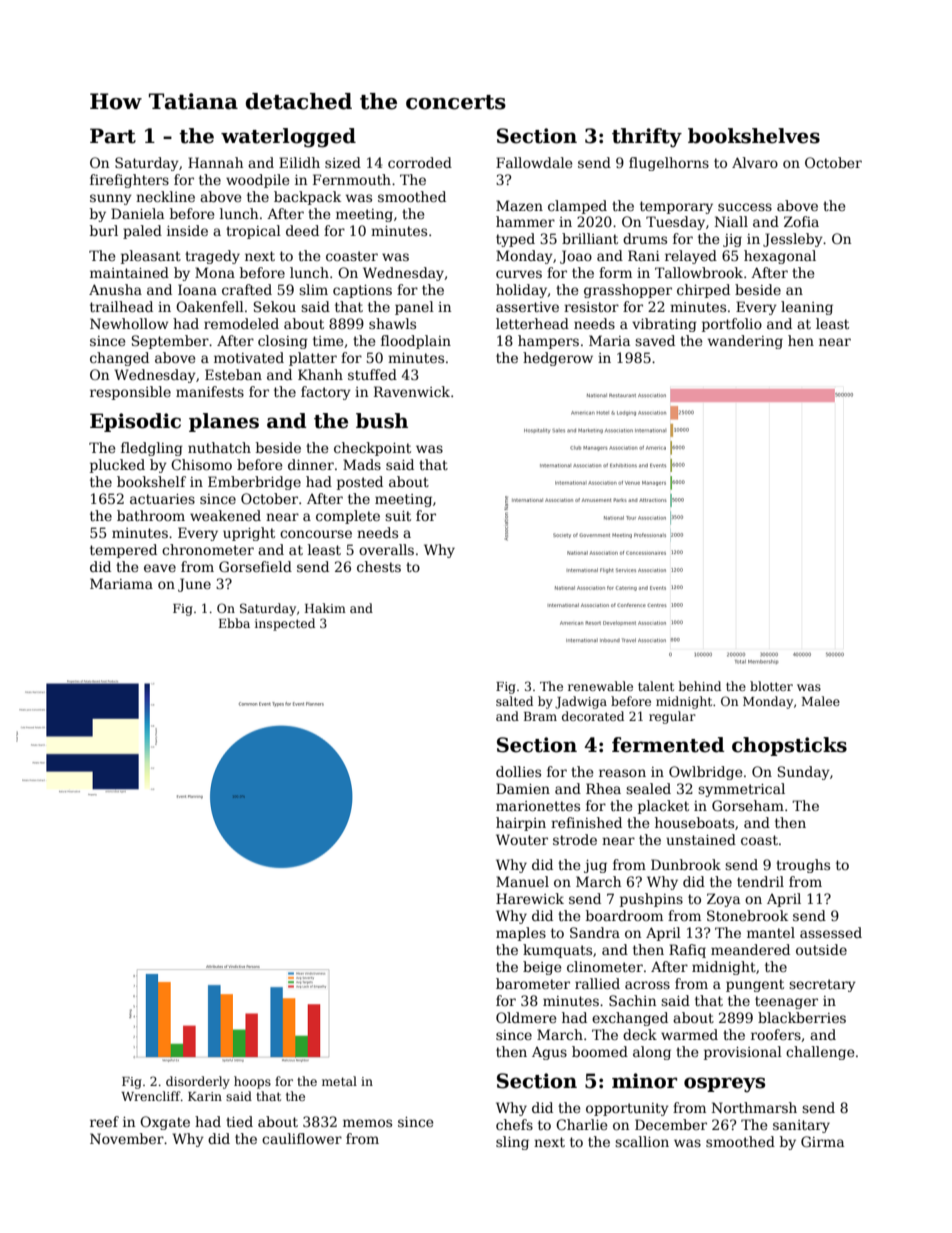 The image size is (952, 1233). Describe the element at coordinates (745, 342) in the document. I see `wandering` at that location.
